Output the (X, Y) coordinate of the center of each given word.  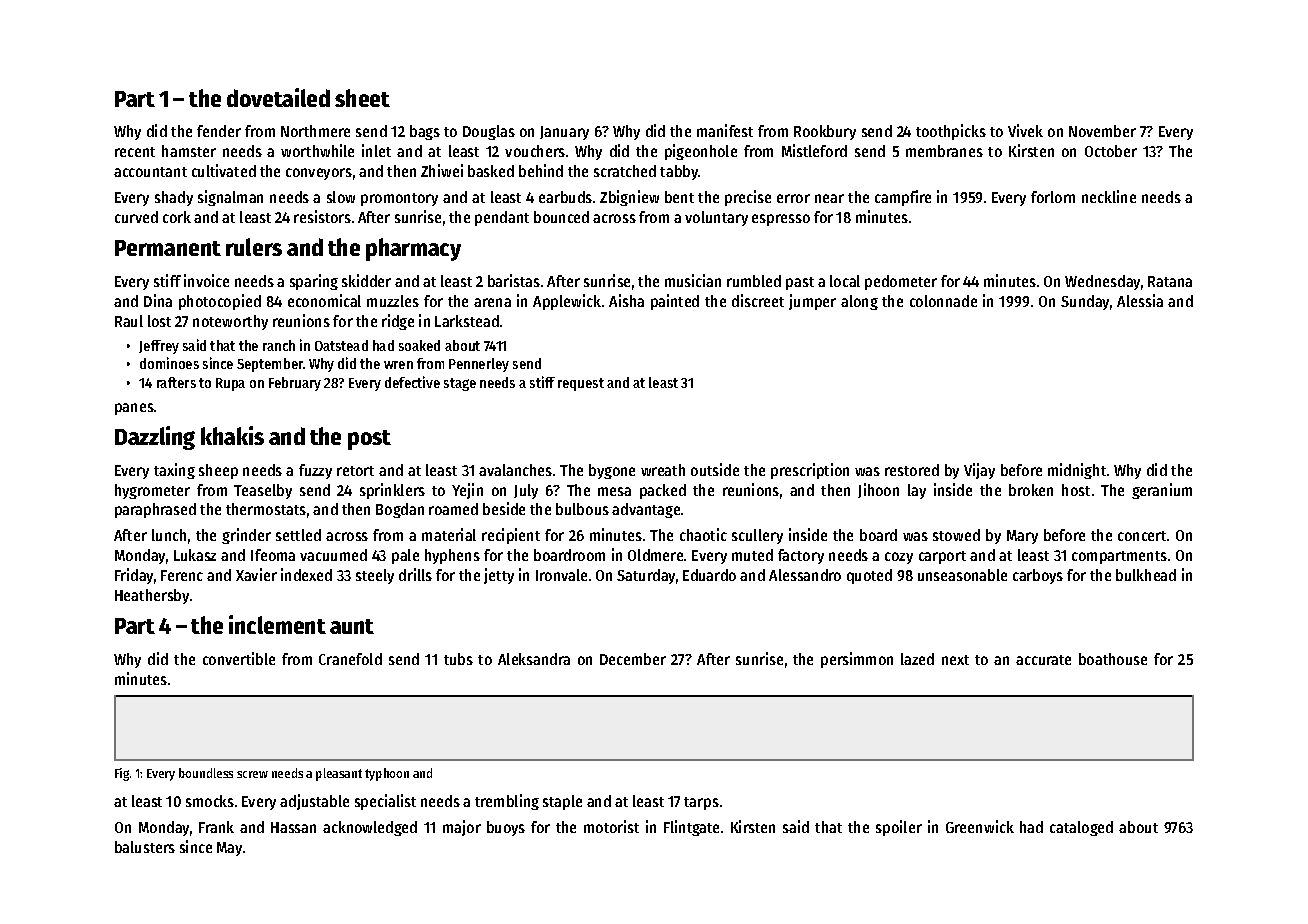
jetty (499, 576)
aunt (352, 626)
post (369, 440)
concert (1142, 536)
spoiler (899, 828)
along (859, 302)
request (581, 384)
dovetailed (278, 97)
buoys (506, 828)
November (1102, 131)
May (229, 849)
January (564, 133)
